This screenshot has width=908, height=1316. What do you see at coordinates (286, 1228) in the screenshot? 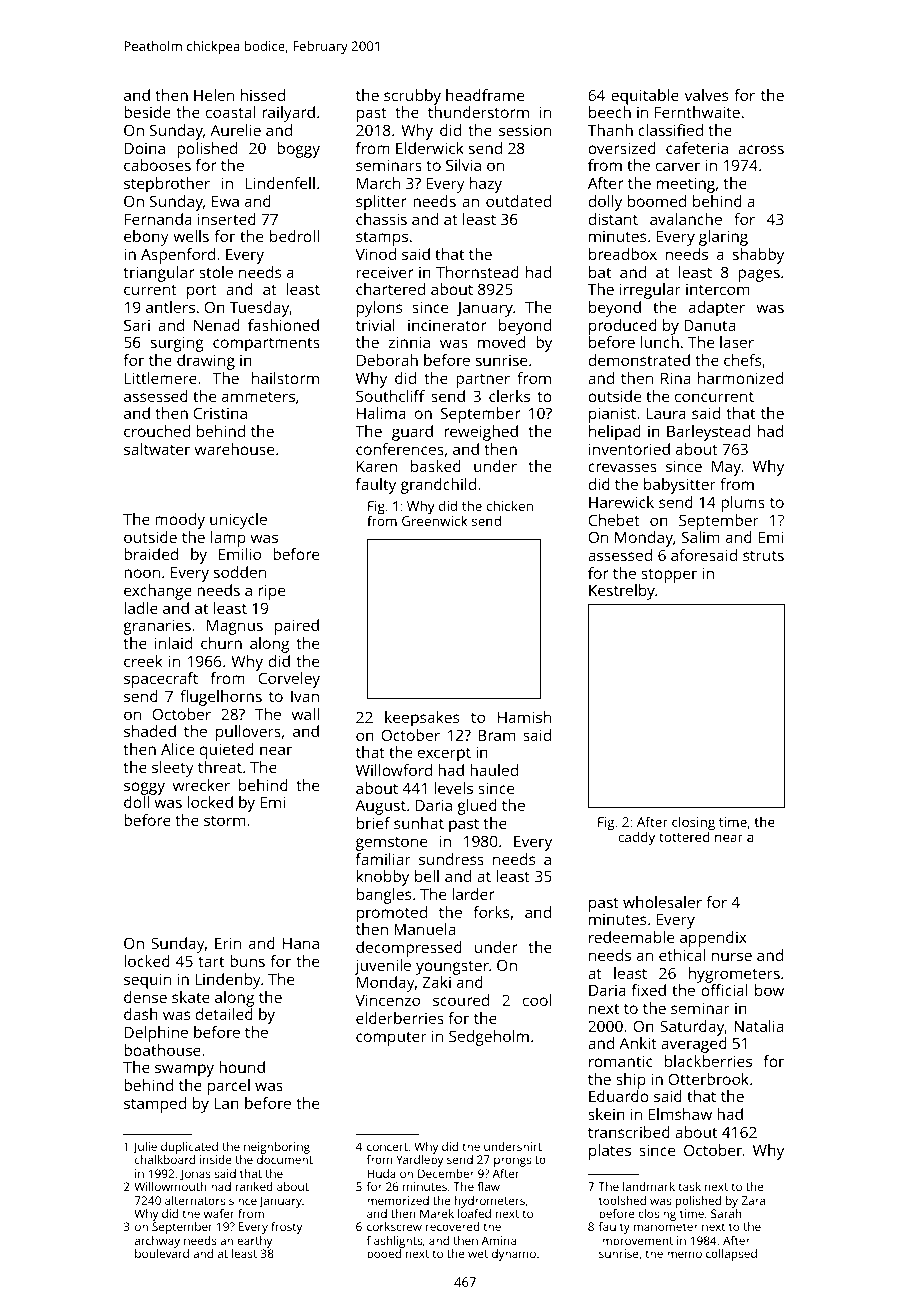
I see `frosty` at bounding box center [286, 1228].
